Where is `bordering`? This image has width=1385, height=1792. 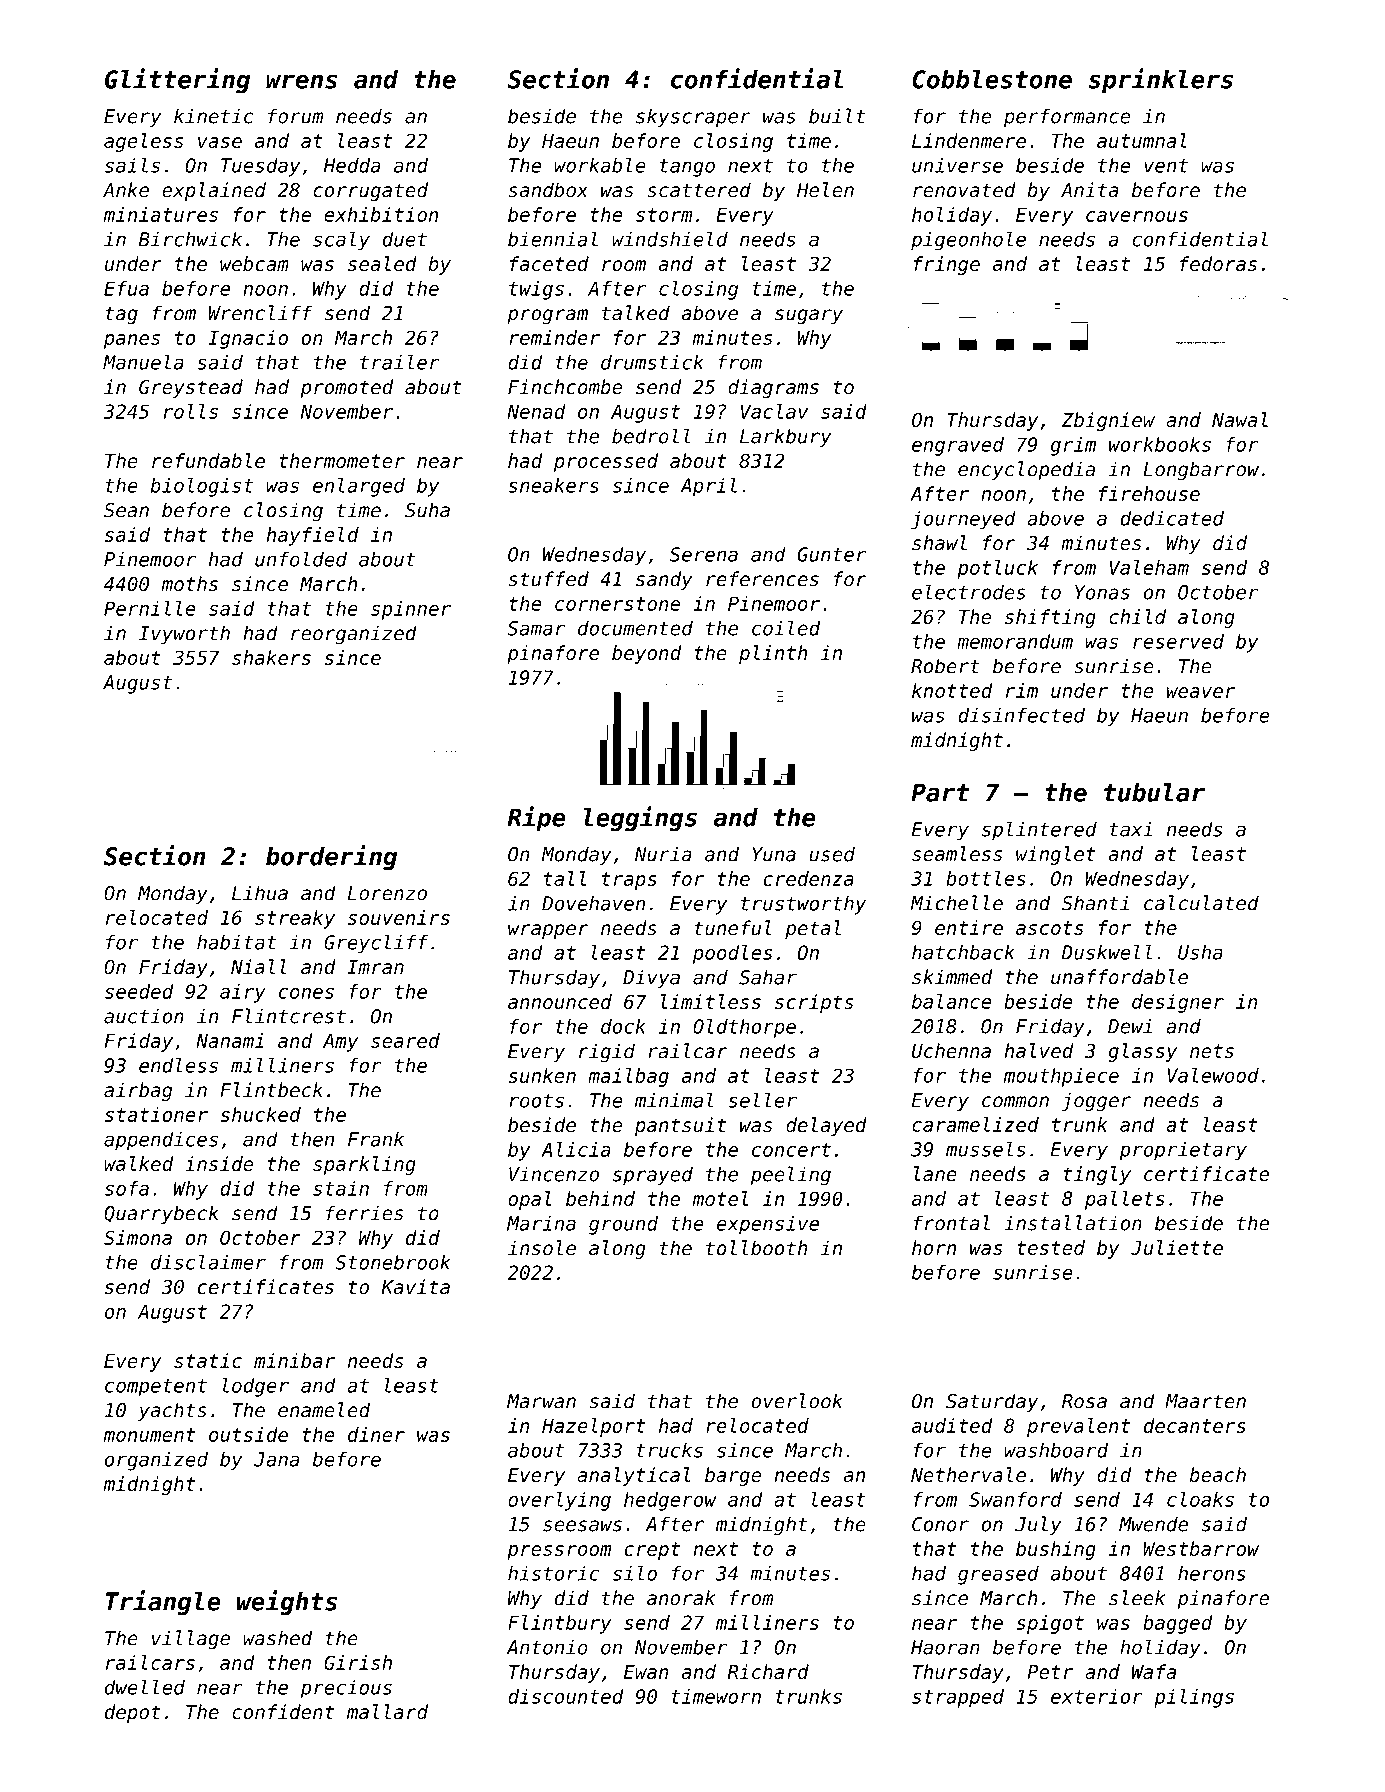
bordering is located at coordinates (331, 858).
